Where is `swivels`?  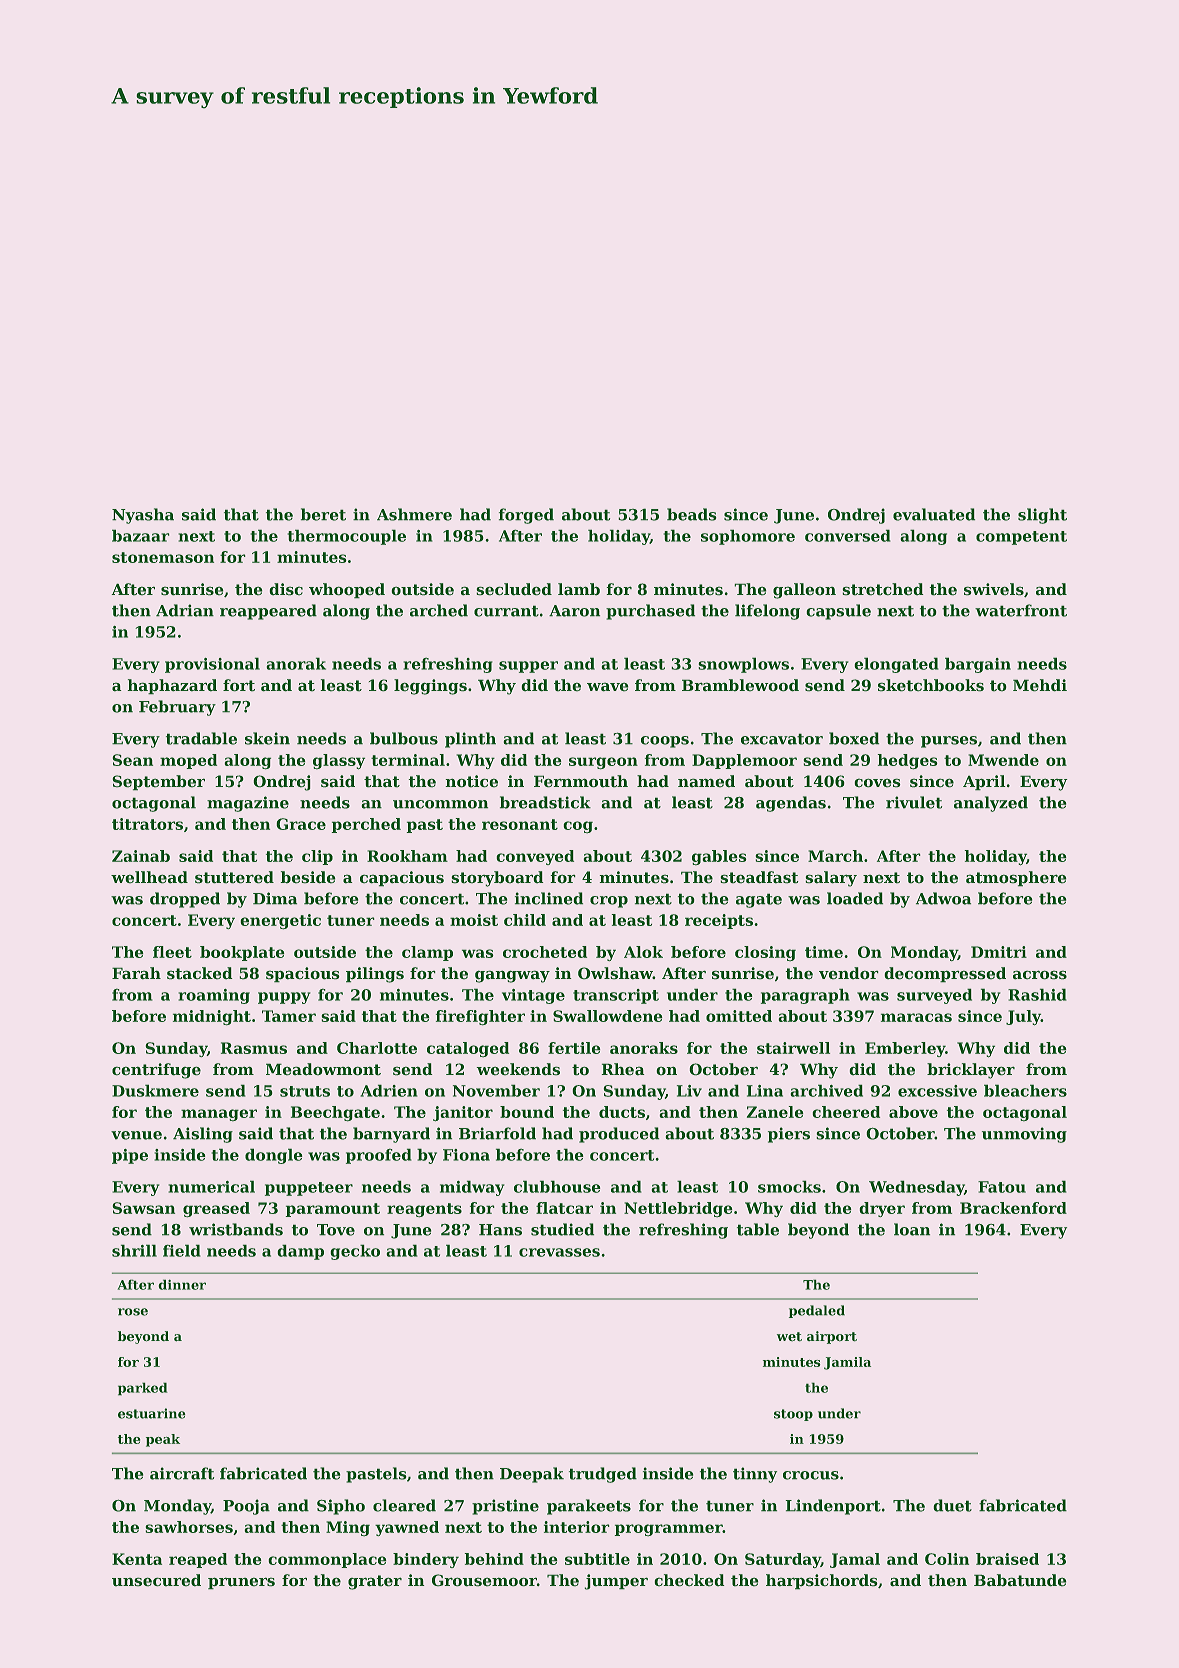
swivels is located at coordinates (994, 589).
